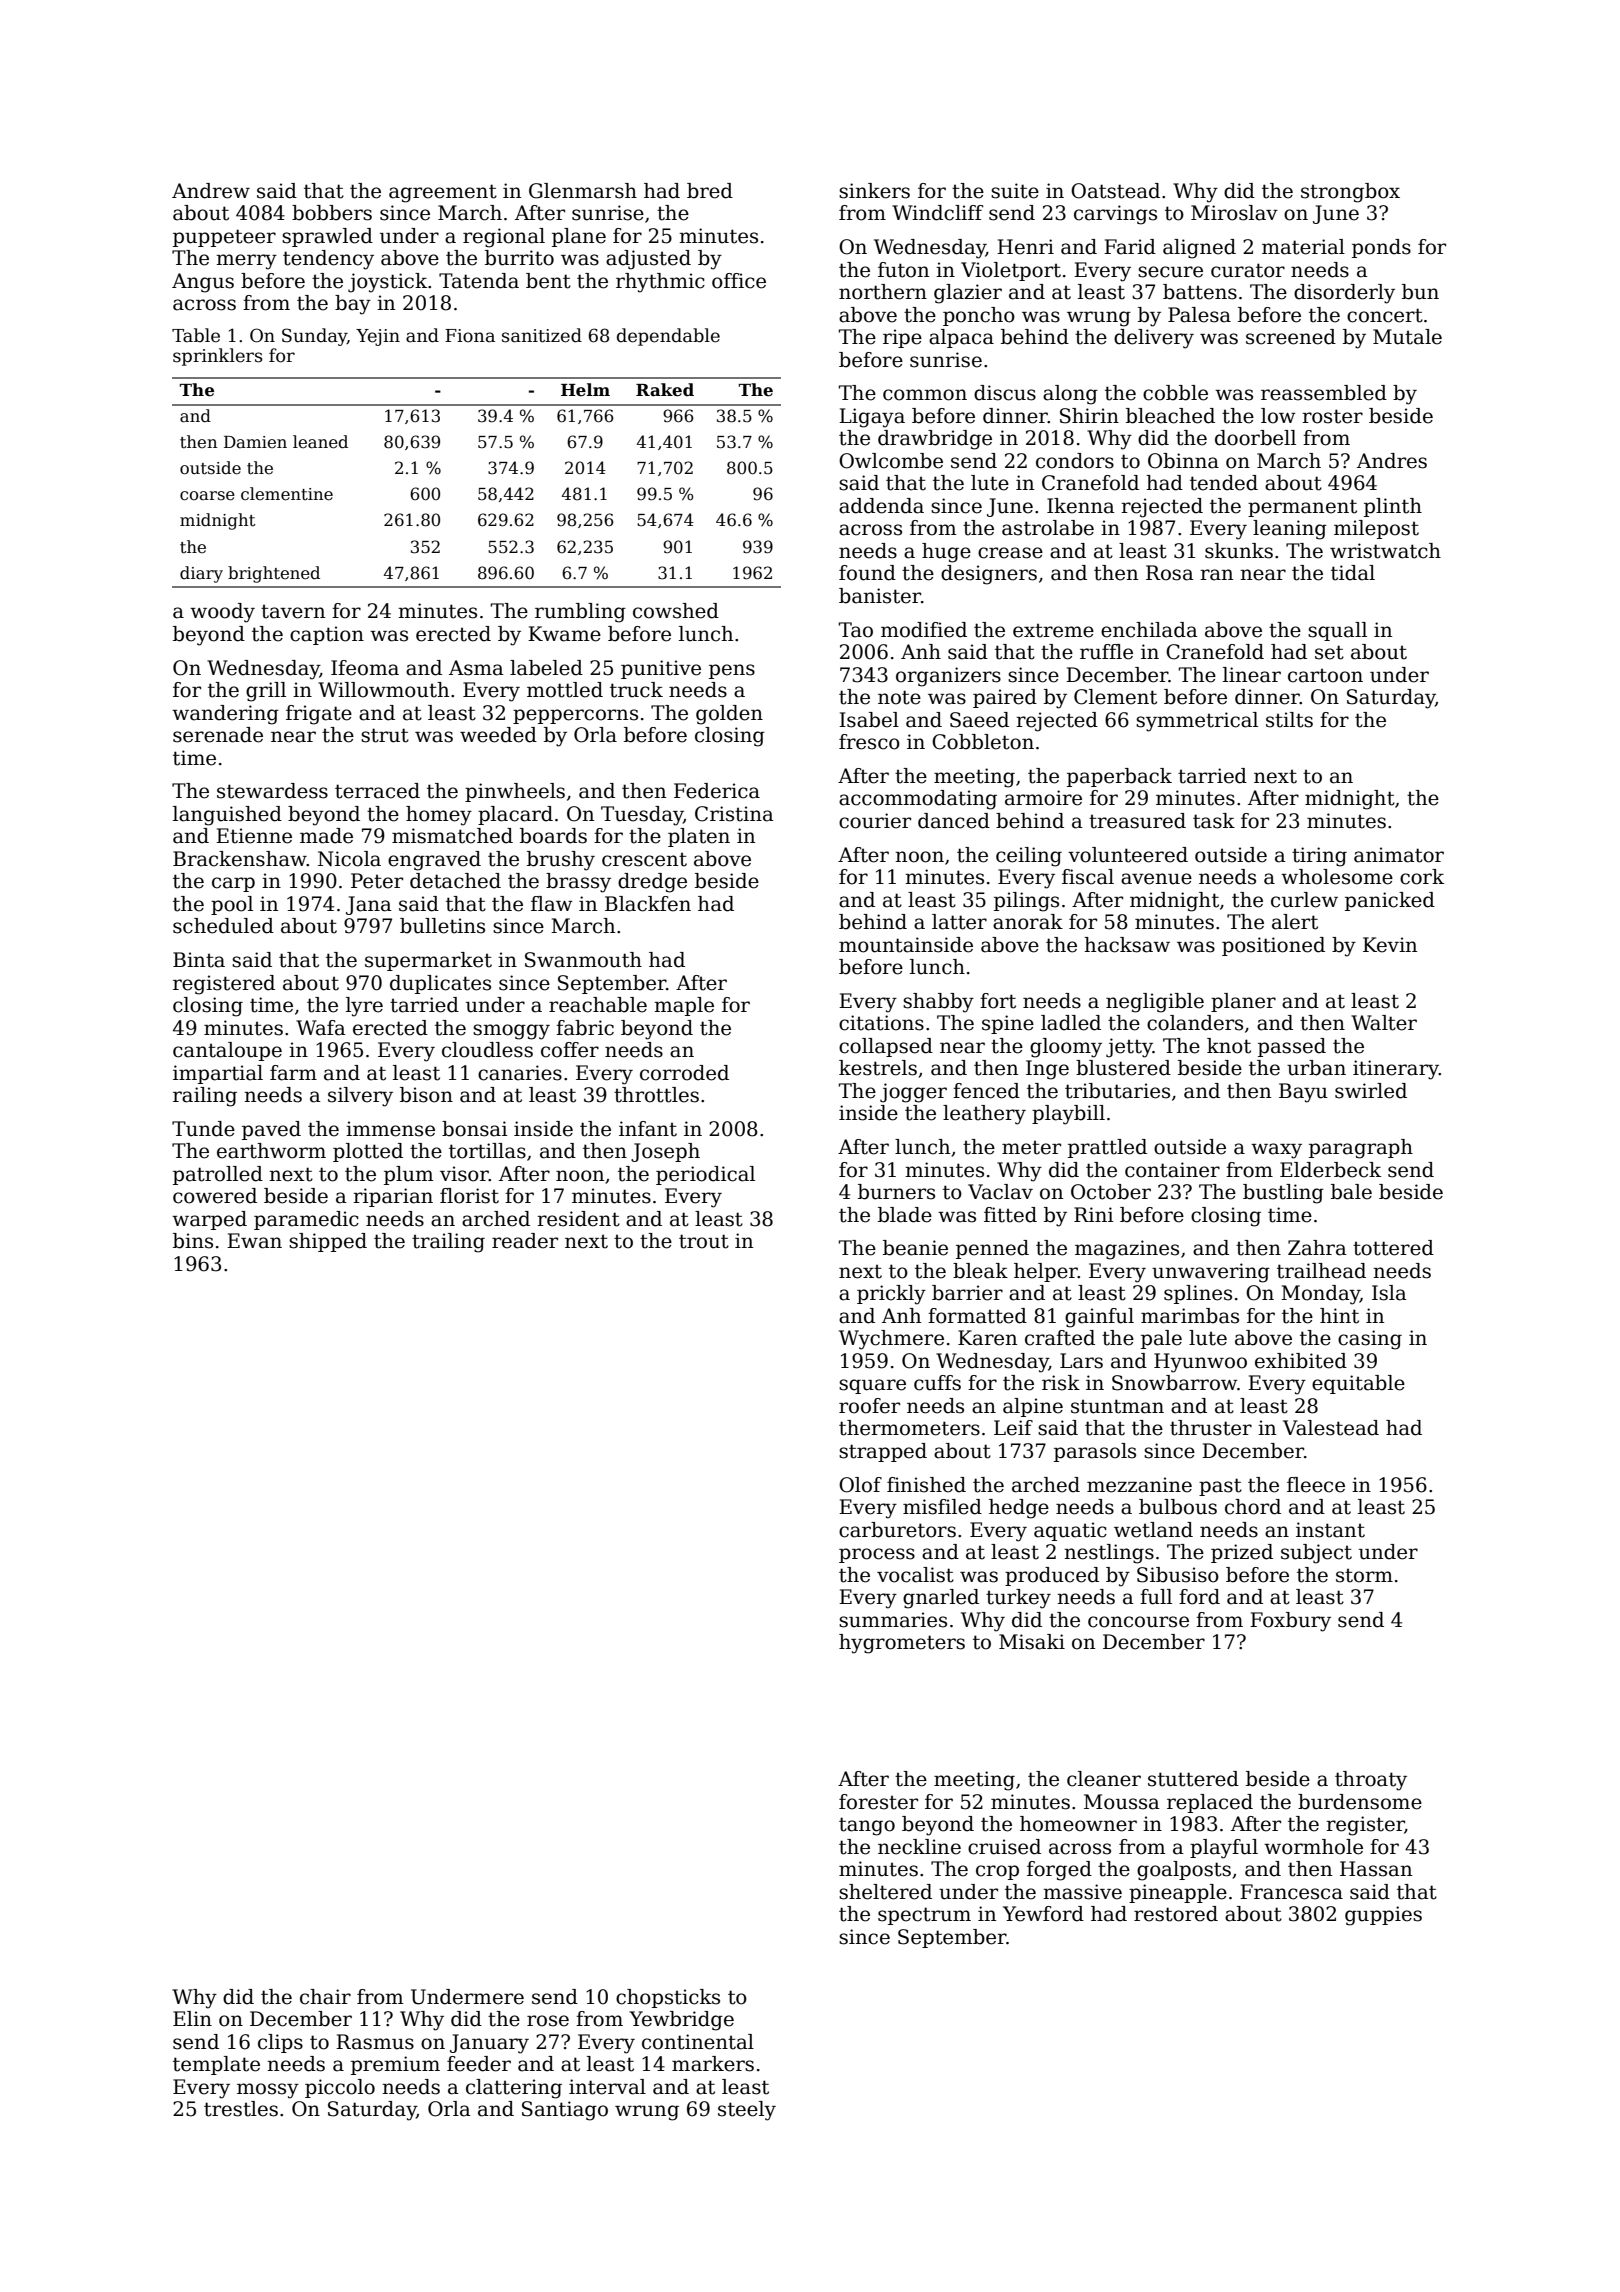 The image size is (1620, 2292). What do you see at coordinates (899, 697) in the screenshot?
I see `note` at bounding box center [899, 697].
